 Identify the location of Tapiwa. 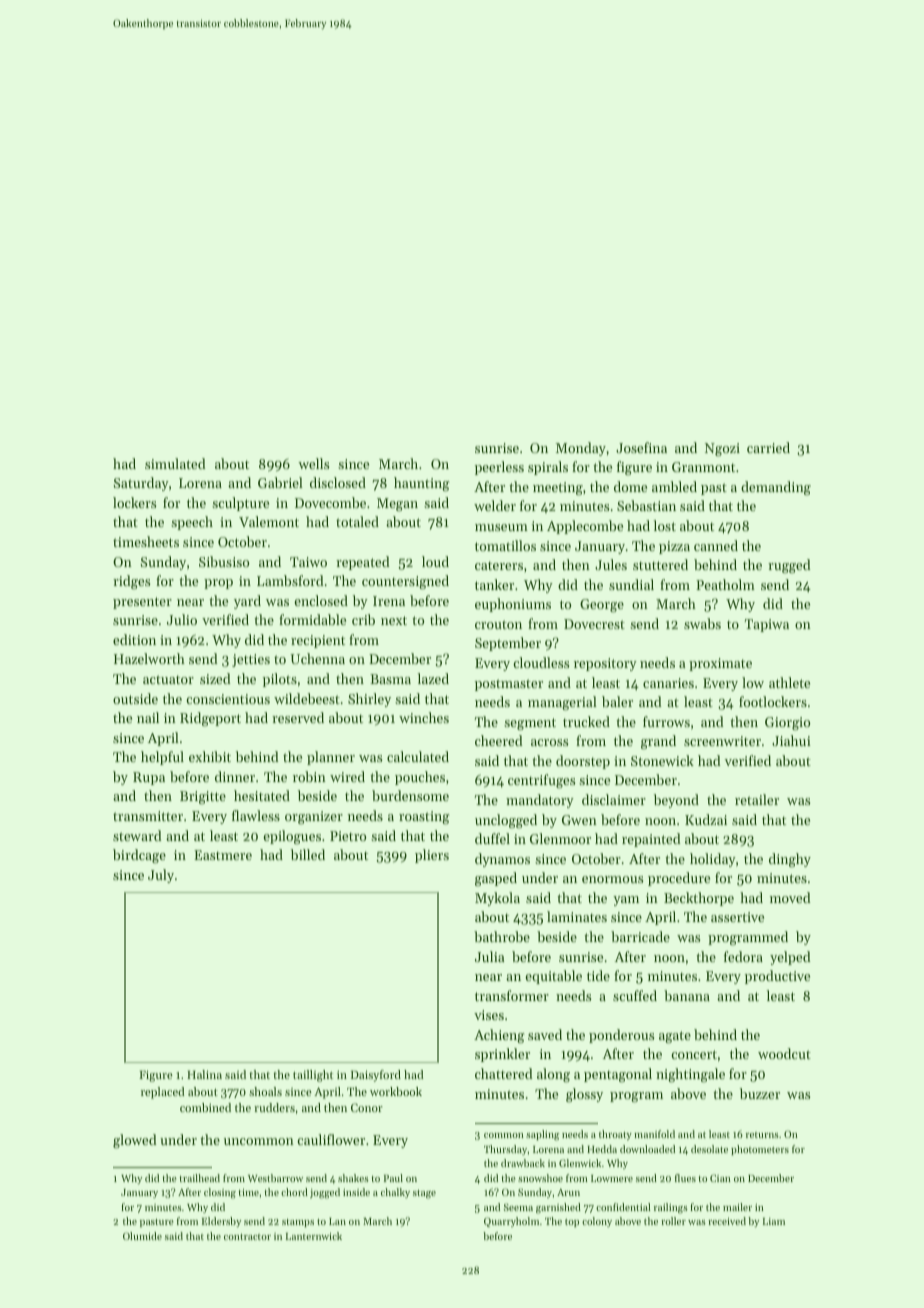
(767, 625).
